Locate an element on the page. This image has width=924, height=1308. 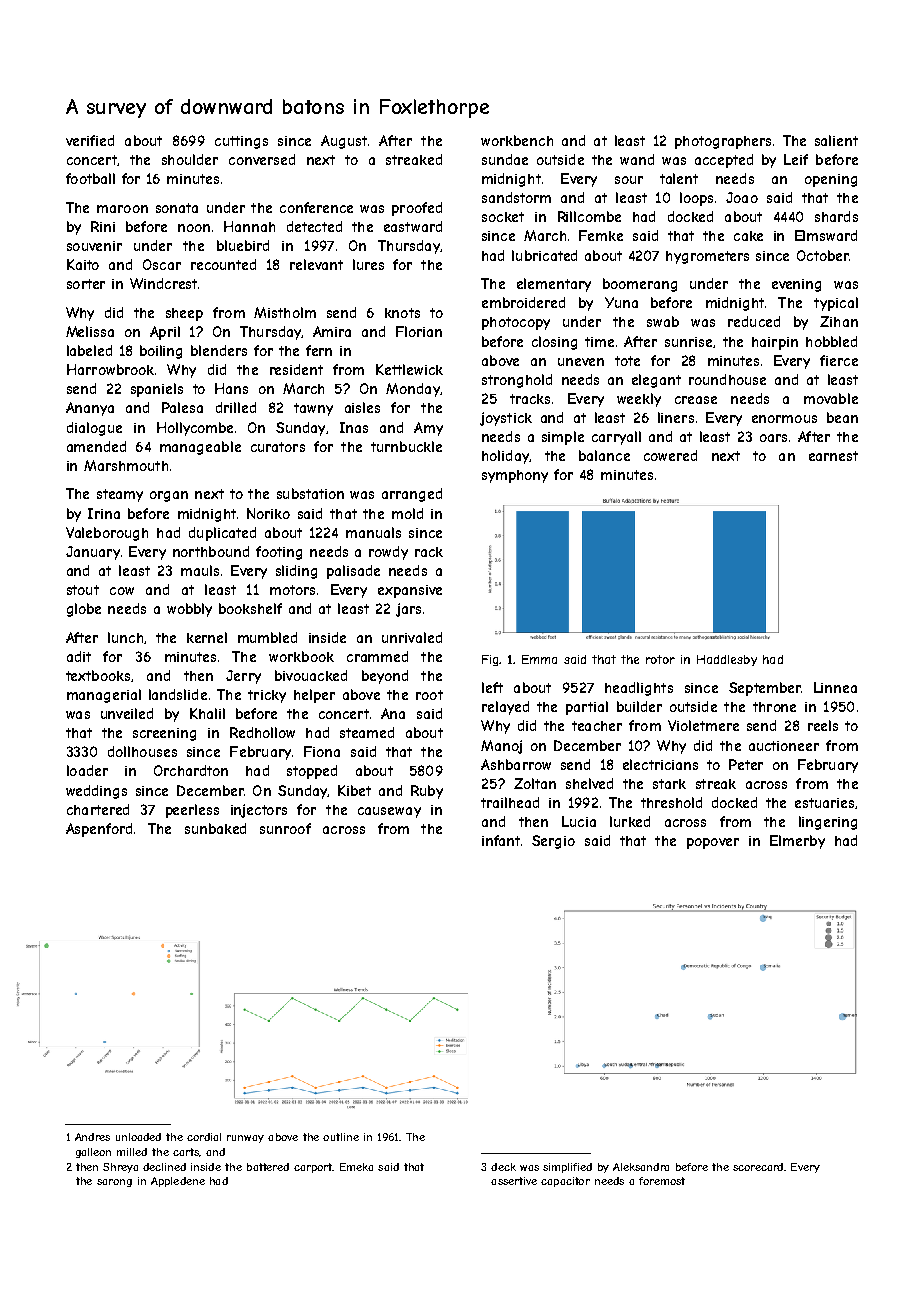
northbound is located at coordinates (211, 551).
